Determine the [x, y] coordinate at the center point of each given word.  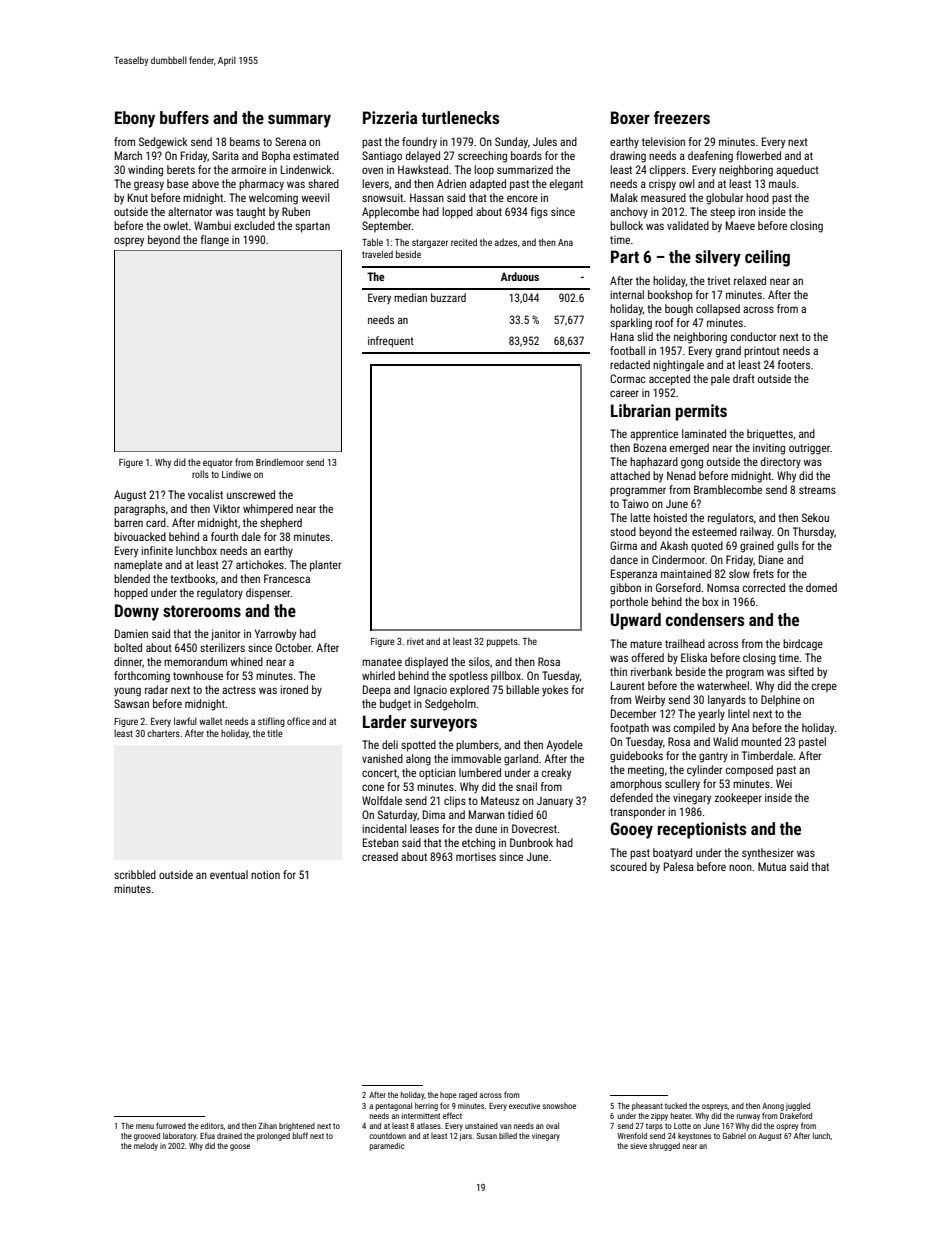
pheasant [647, 1107]
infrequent [391, 342]
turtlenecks [460, 117]
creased [380, 856]
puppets [502, 642]
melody [146, 1146]
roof [664, 322]
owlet [176, 225]
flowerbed [758, 155]
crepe [824, 687]
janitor [226, 635]
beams [245, 141]
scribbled [135, 874]
